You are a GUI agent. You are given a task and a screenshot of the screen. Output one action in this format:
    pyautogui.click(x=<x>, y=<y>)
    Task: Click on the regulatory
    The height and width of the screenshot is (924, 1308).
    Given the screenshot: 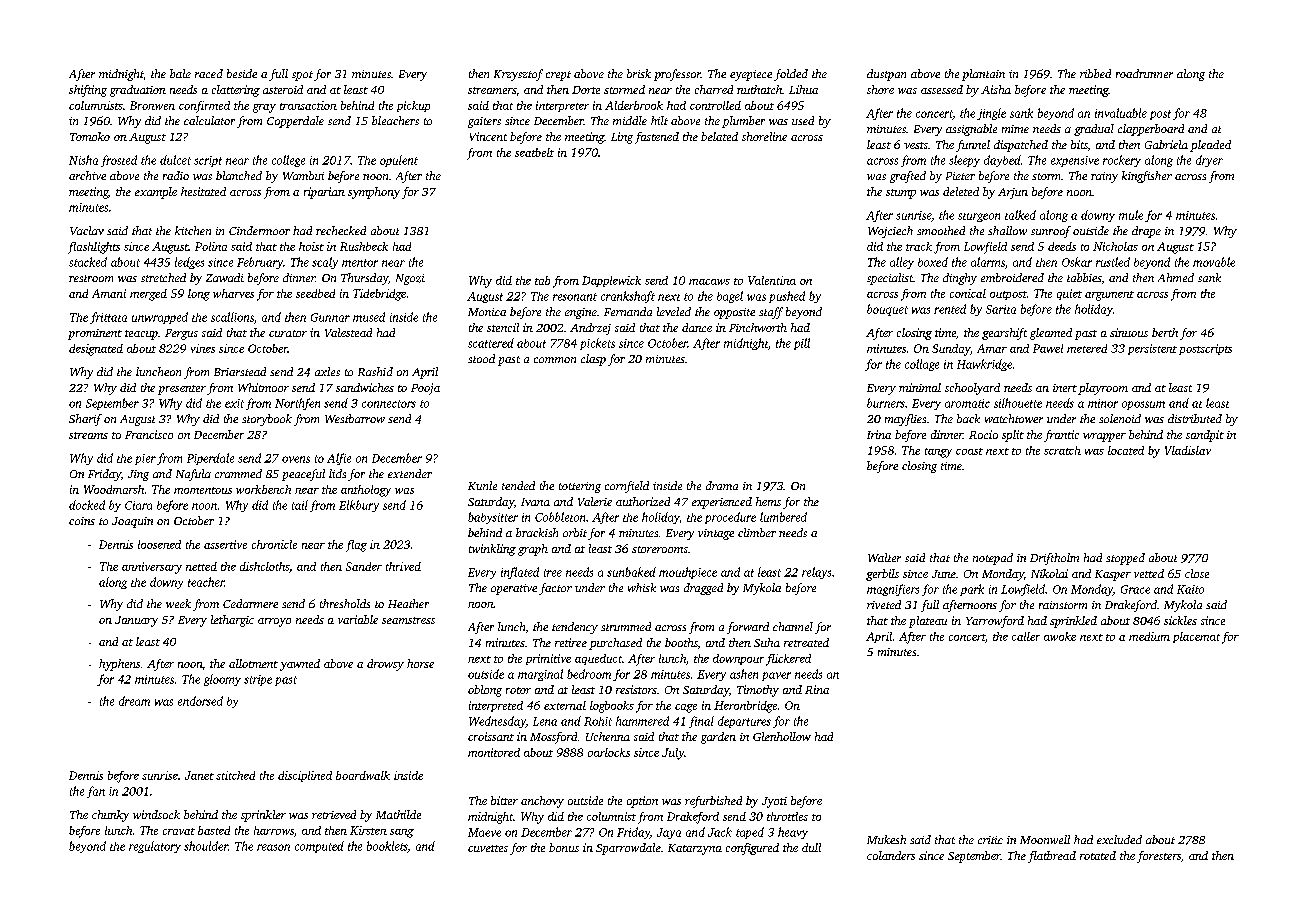 What is the action you would take?
    pyautogui.click(x=155, y=847)
